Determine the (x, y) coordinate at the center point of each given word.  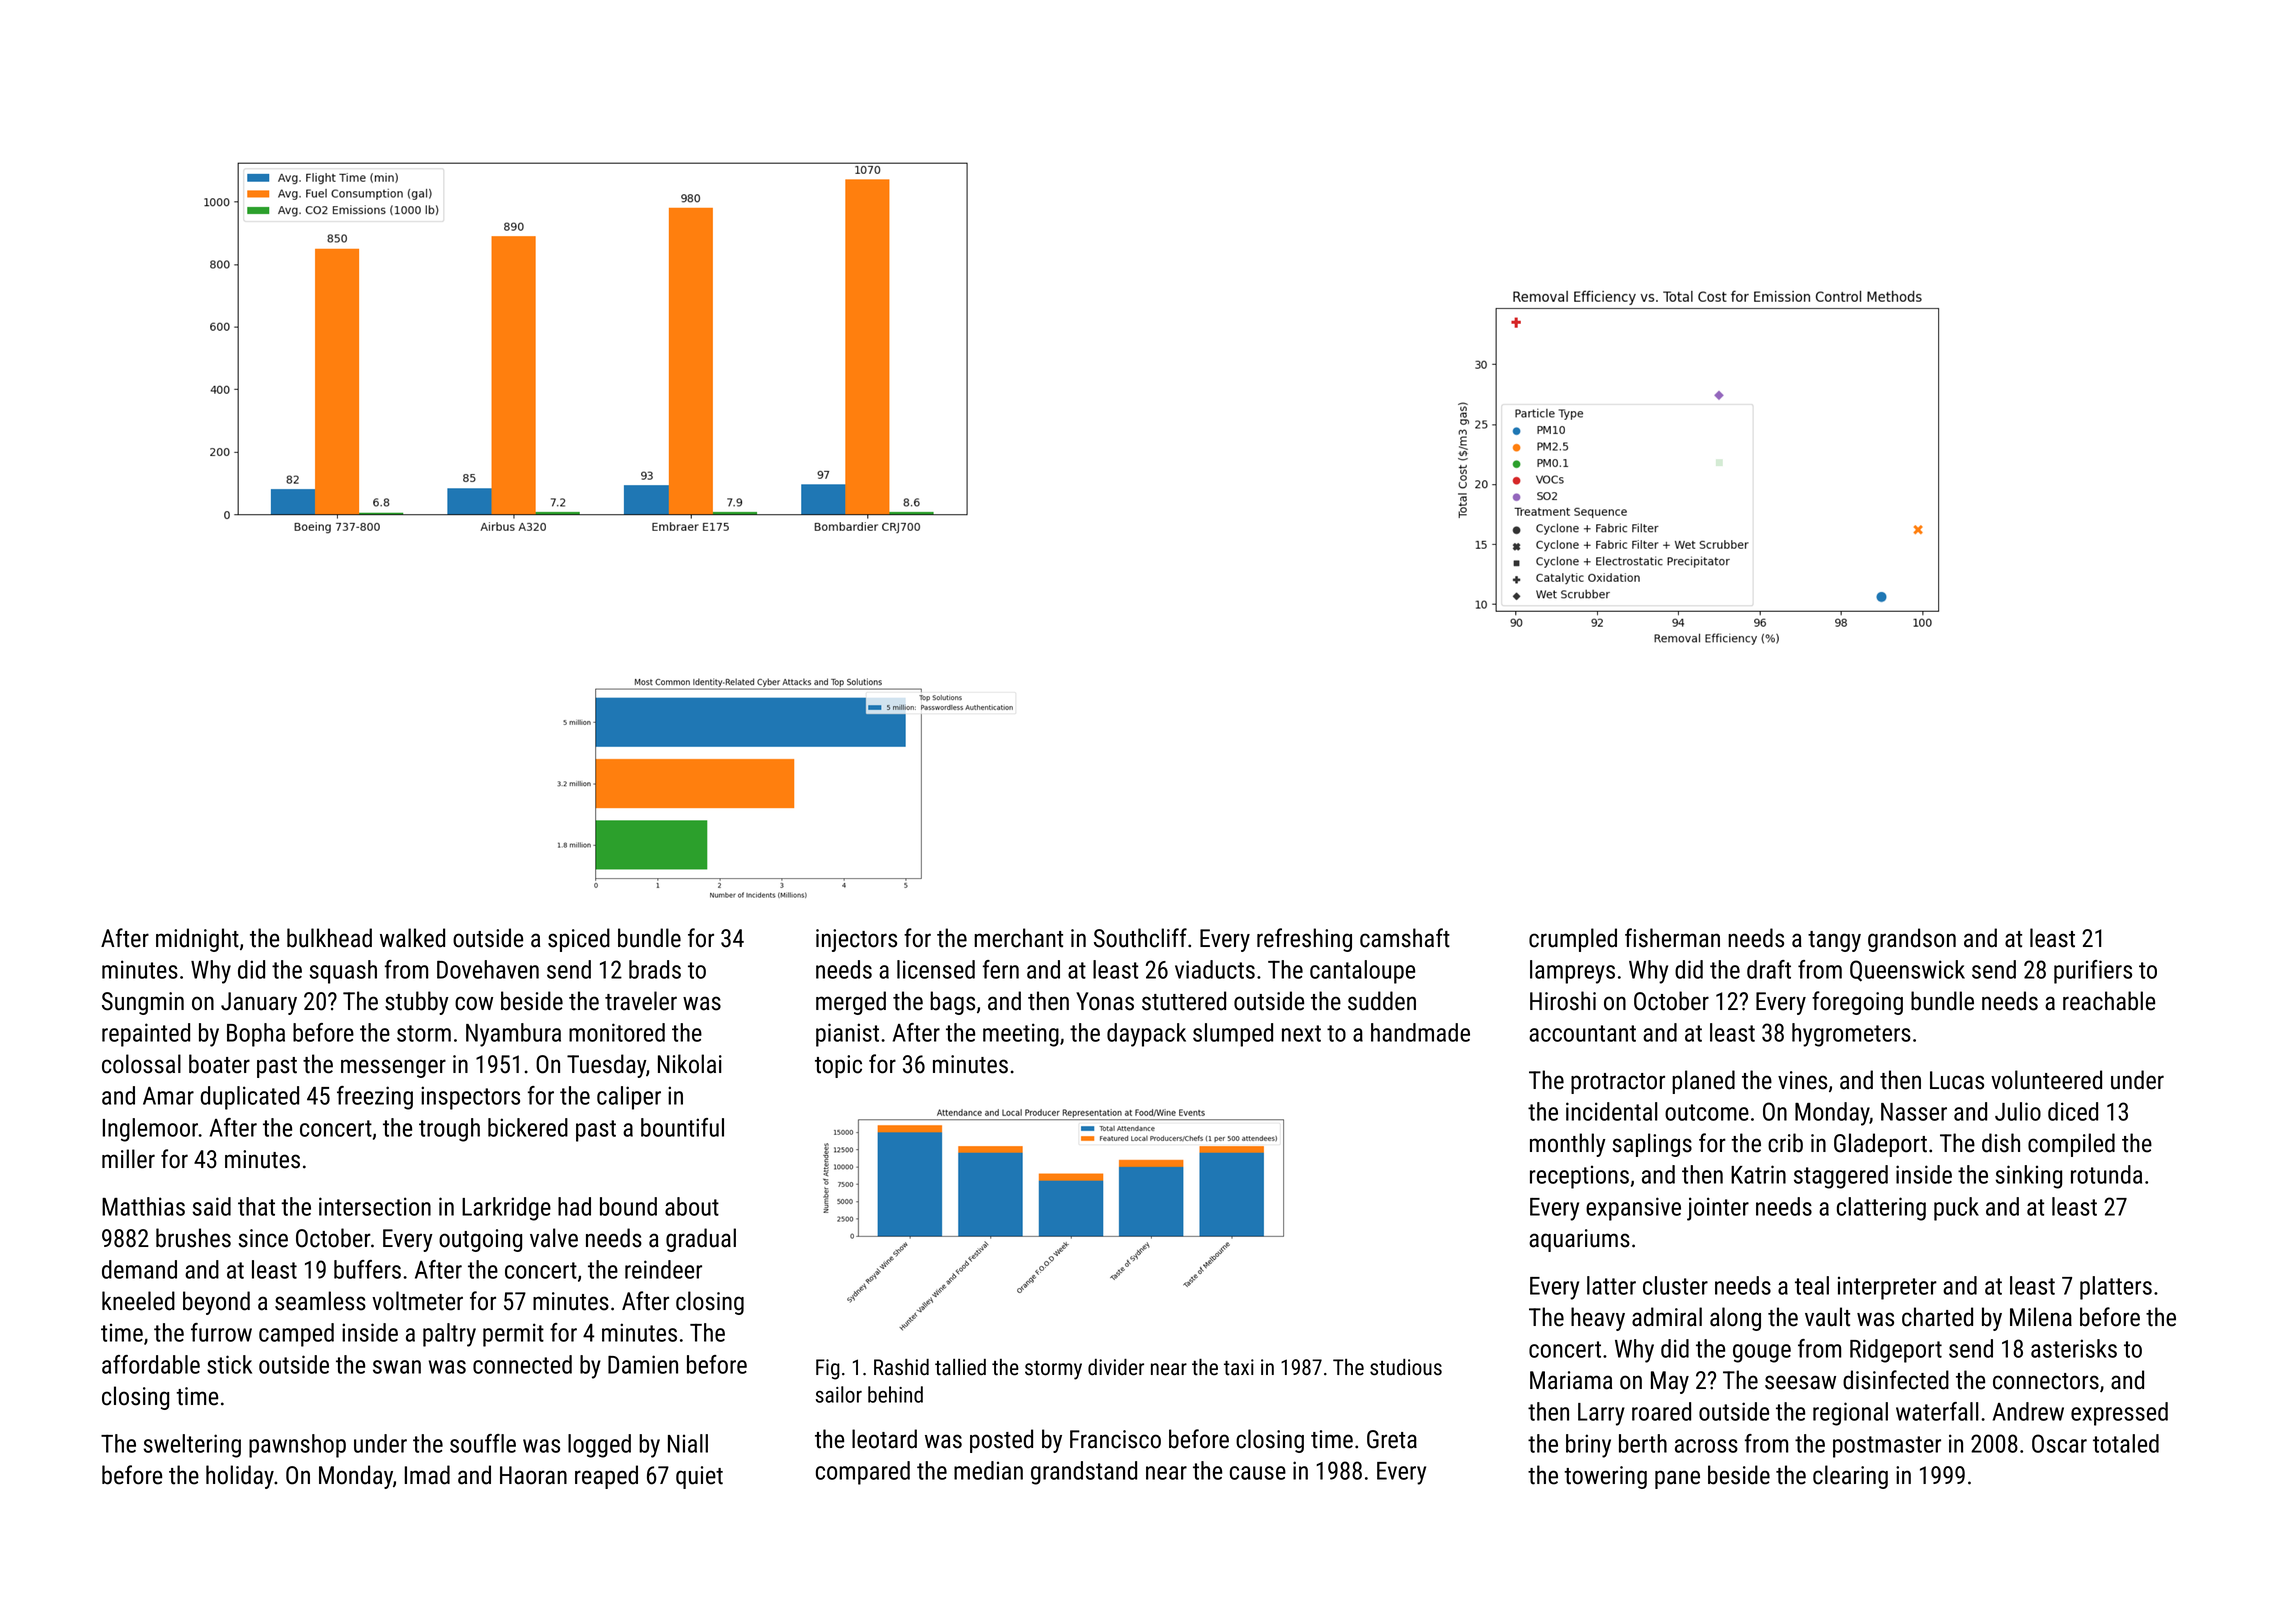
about (692, 1206)
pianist (847, 1035)
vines (1802, 1080)
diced (2073, 1111)
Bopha (256, 1035)
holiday (240, 1477)
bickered (528, 1127)
